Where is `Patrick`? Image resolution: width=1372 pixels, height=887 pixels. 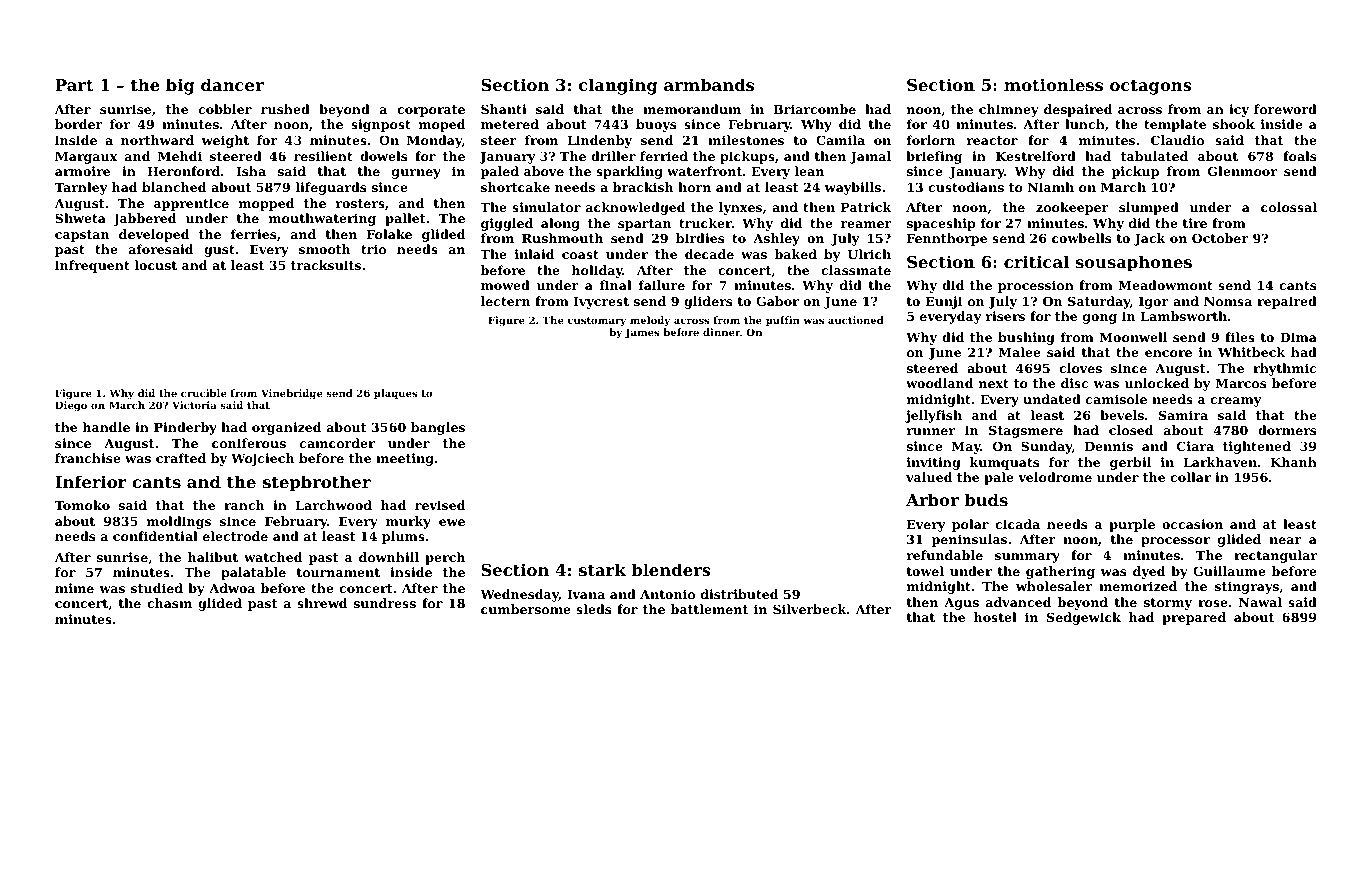 Patrick is located at coordinates (866, 207).
